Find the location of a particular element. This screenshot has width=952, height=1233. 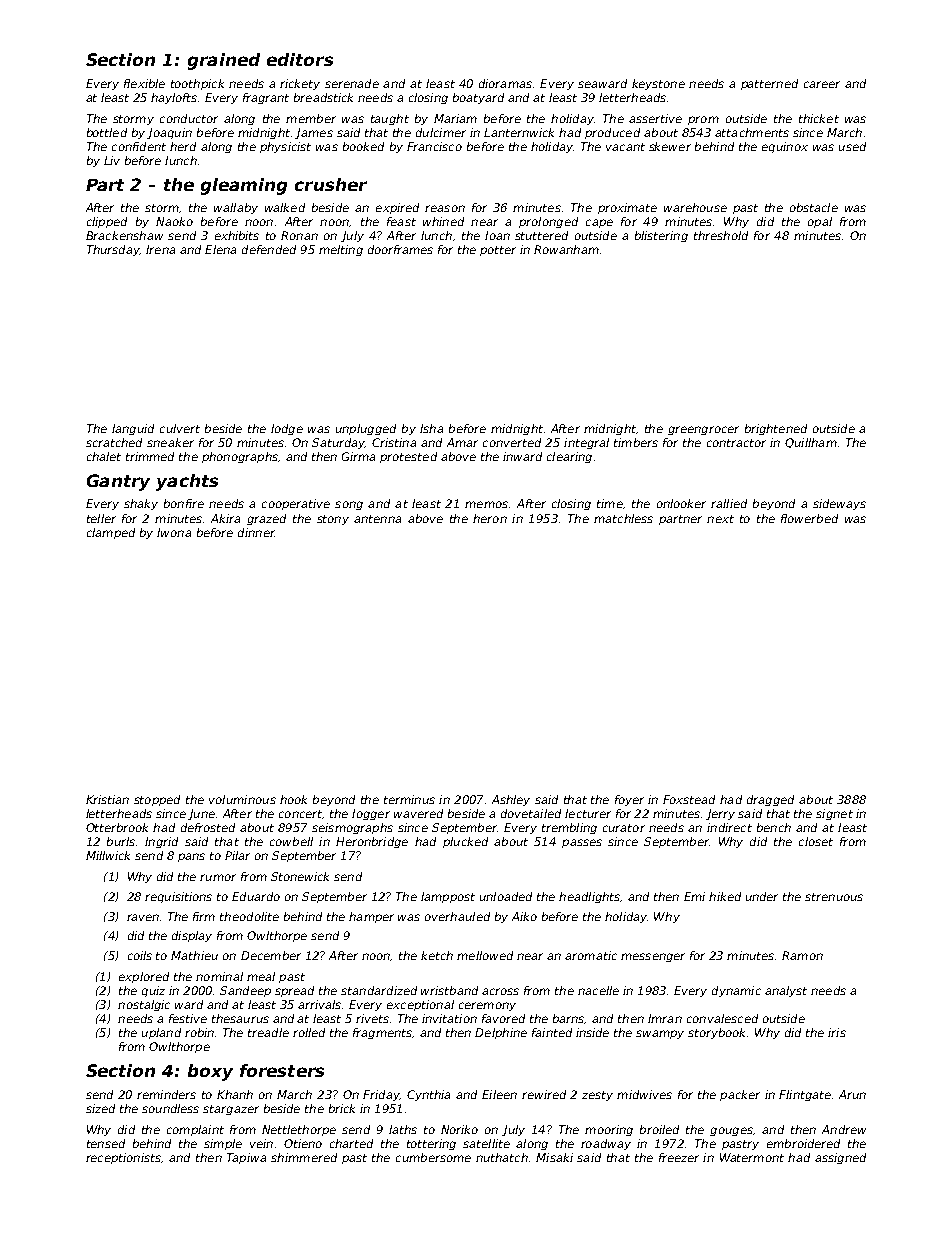

contractor is located at coordinates (736, 443).
